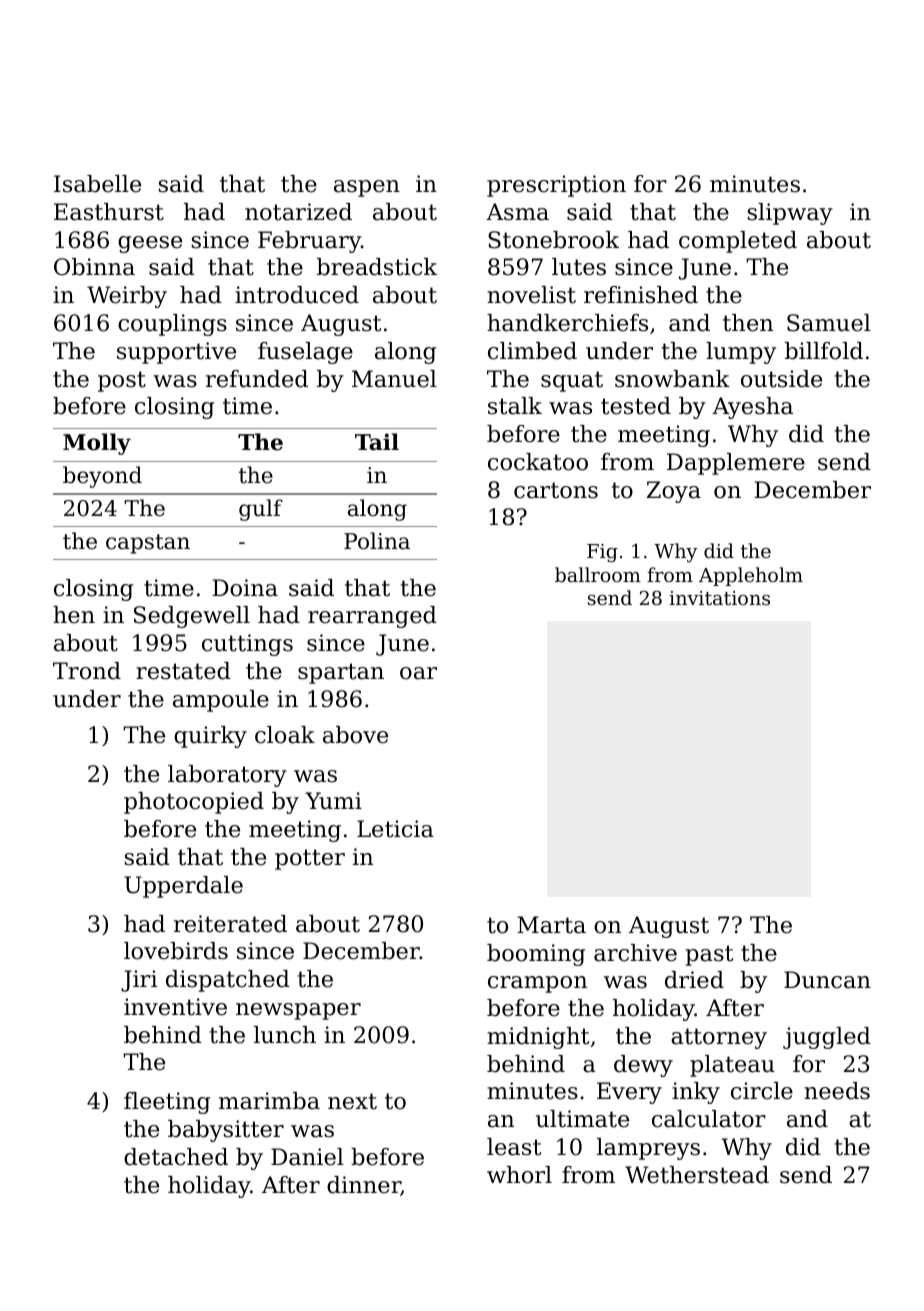  What do you see at coordinates (418, 673) in the image?
I see `oar` at bounding box center [418, 673].
